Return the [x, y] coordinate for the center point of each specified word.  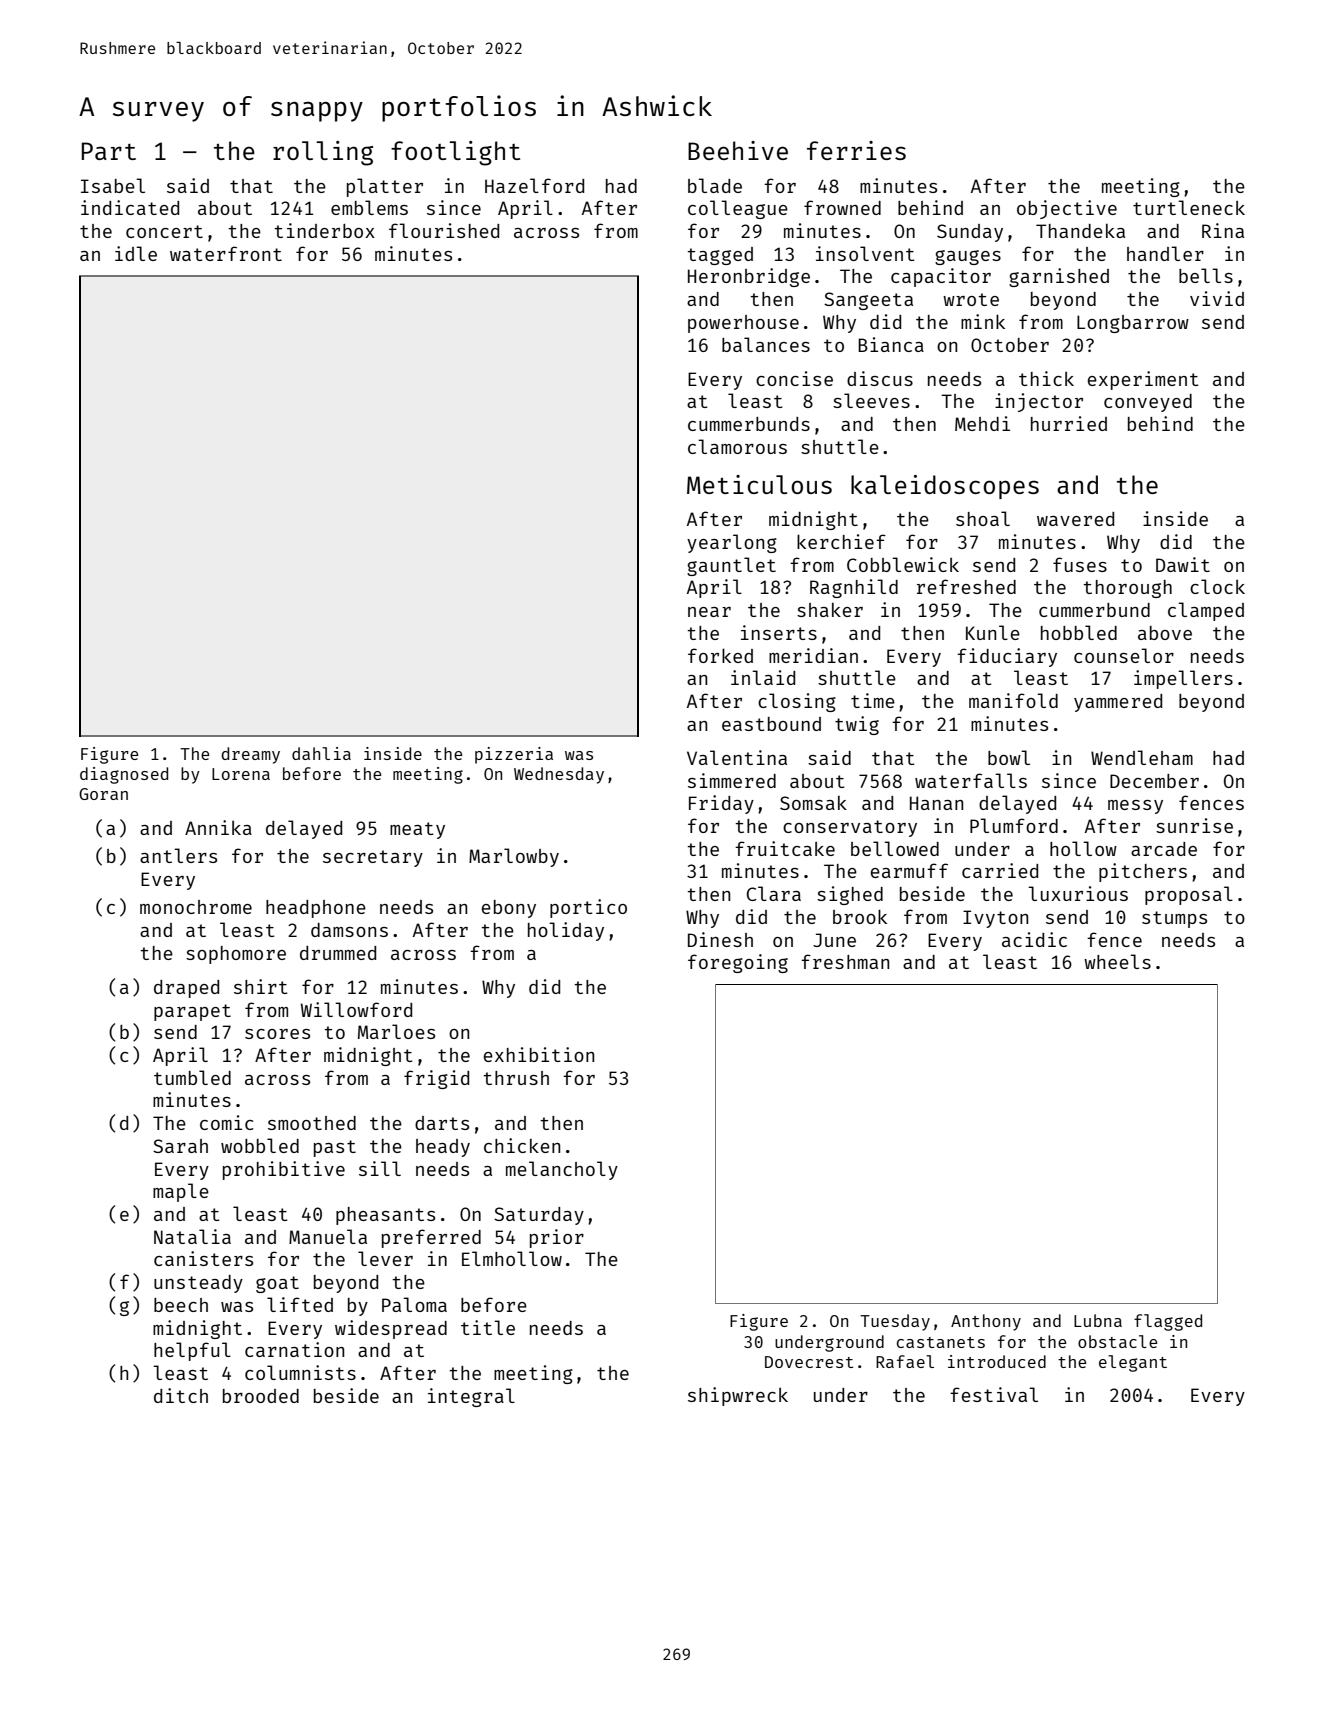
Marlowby [514, 857]
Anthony [986, 1322]
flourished [444, 230]
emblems [369, 207]
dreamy [250, 755]
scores [277, 1034]
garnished [1059, 277]
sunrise [1194, 825]
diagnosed [124, 775]
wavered [1075, 519]
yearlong [732, 543]
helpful [192, 1351]
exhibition [539, 1054]
